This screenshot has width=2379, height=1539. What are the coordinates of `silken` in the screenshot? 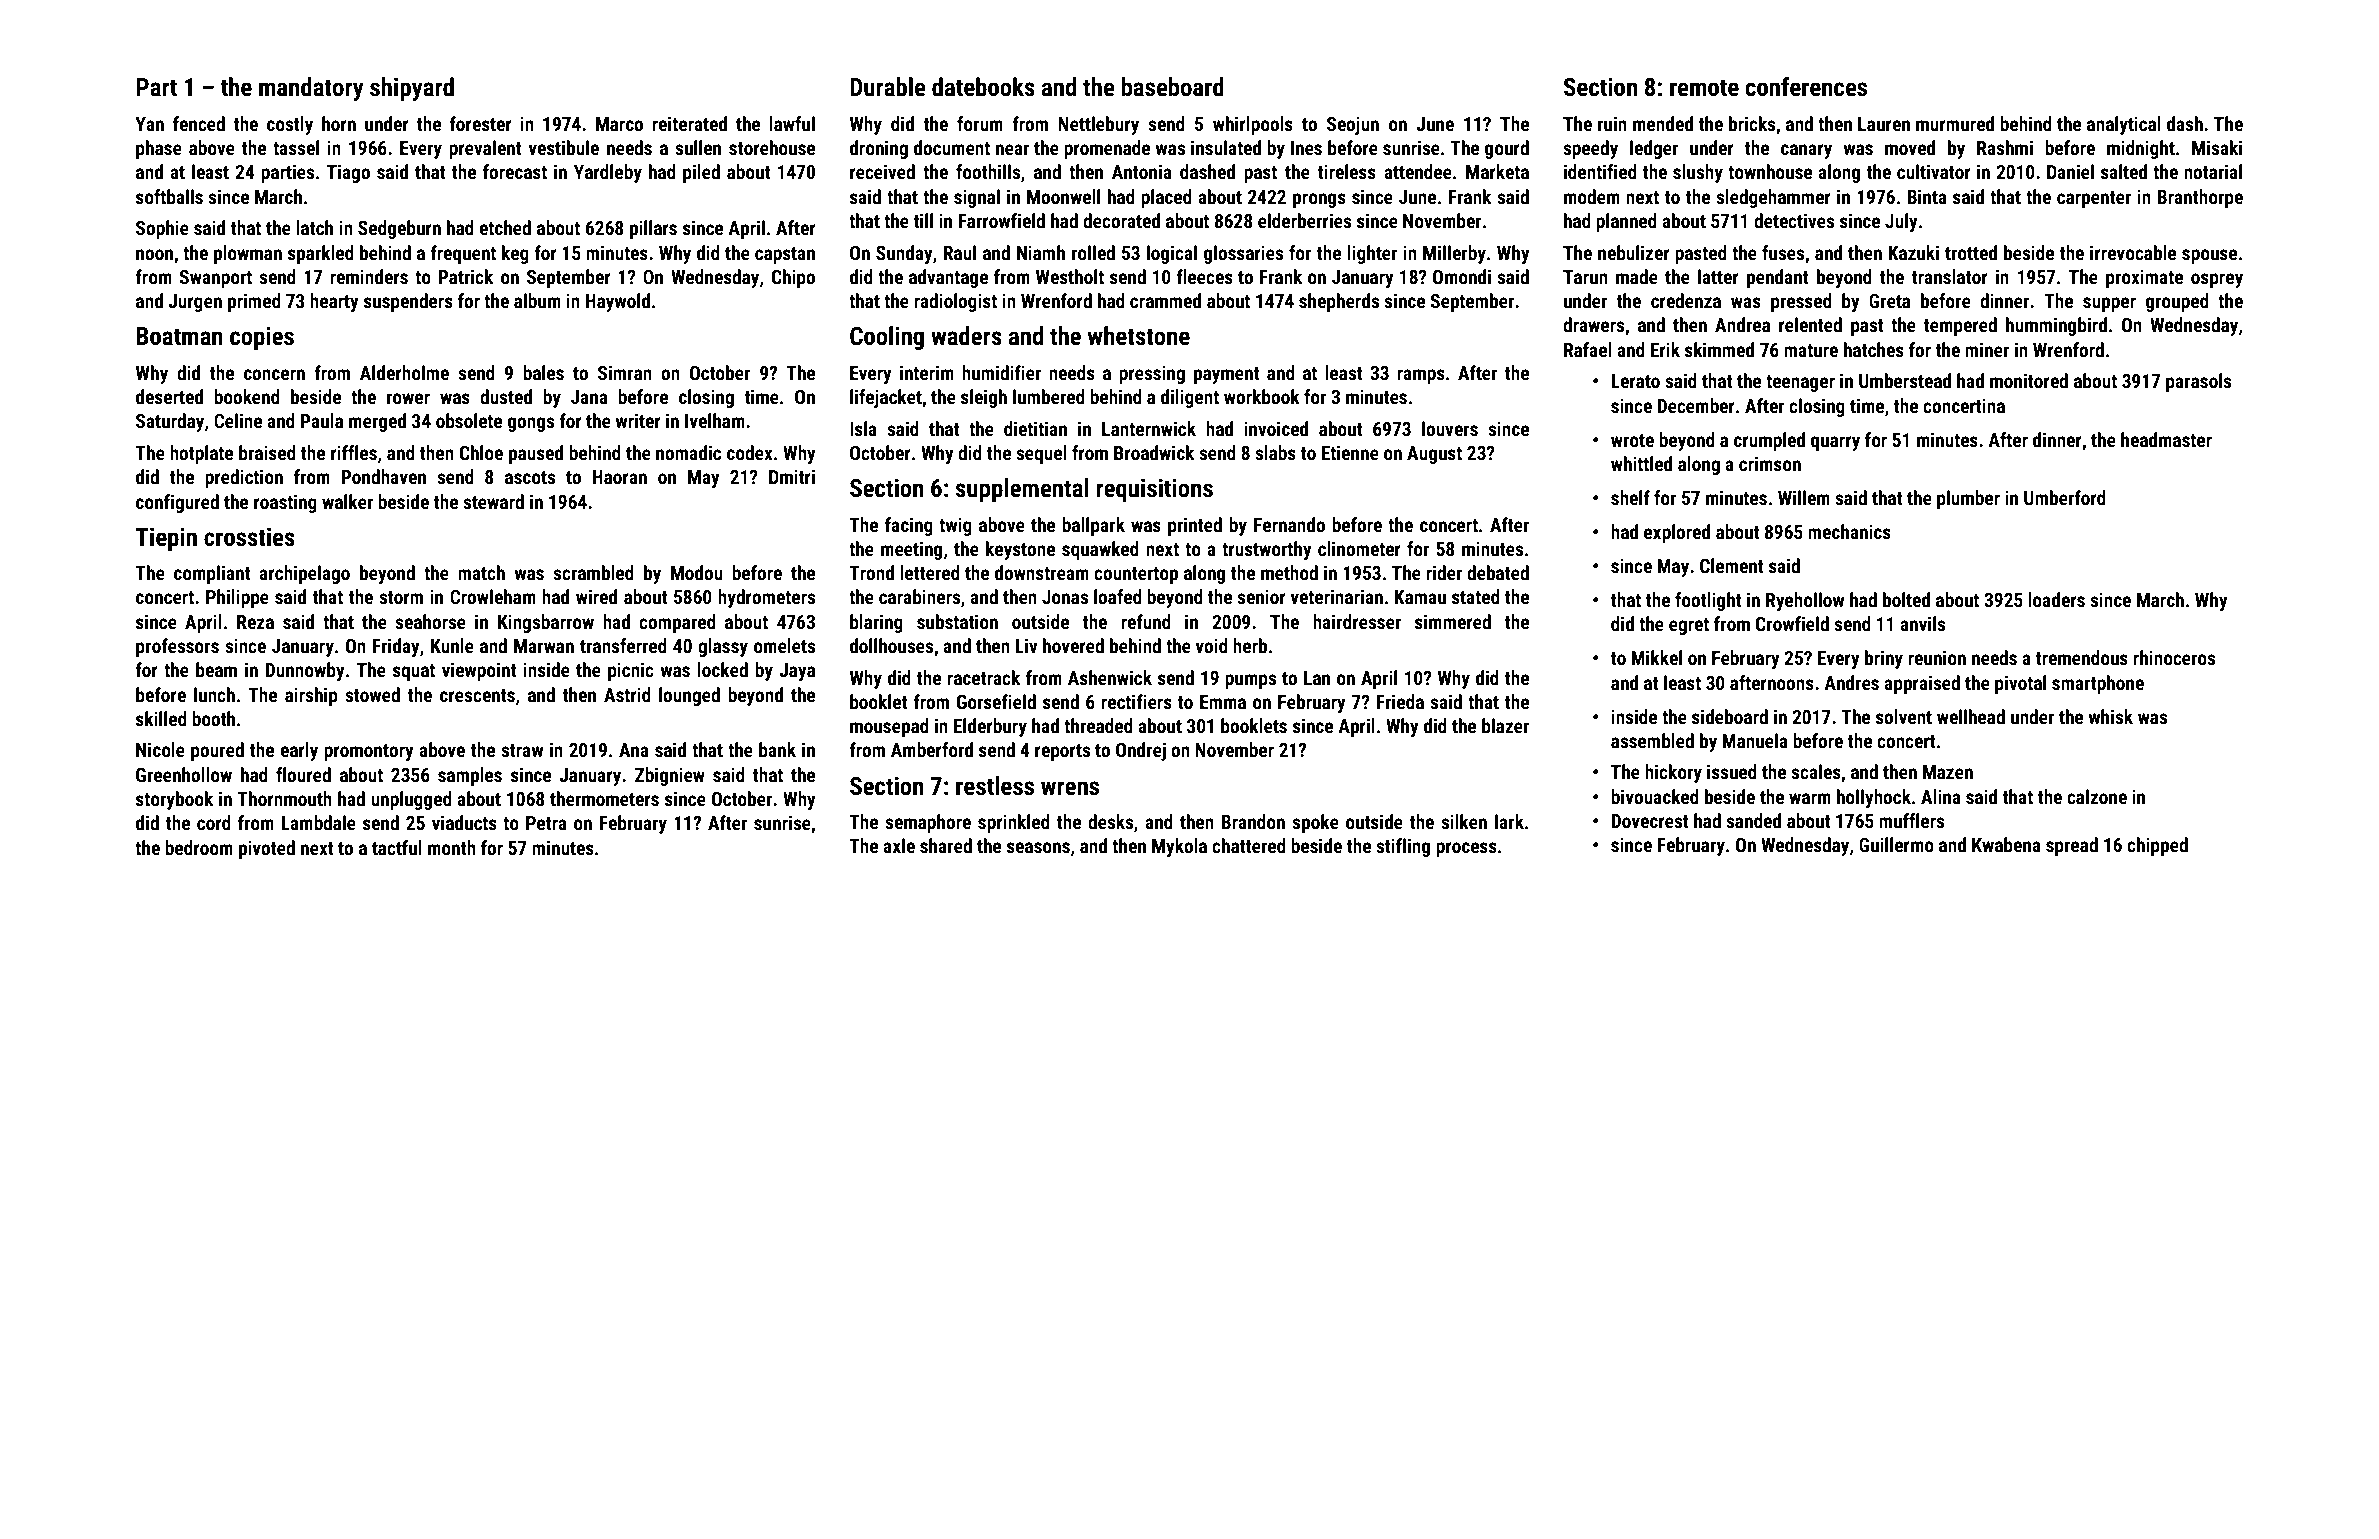 It's located at (1464, 821).
